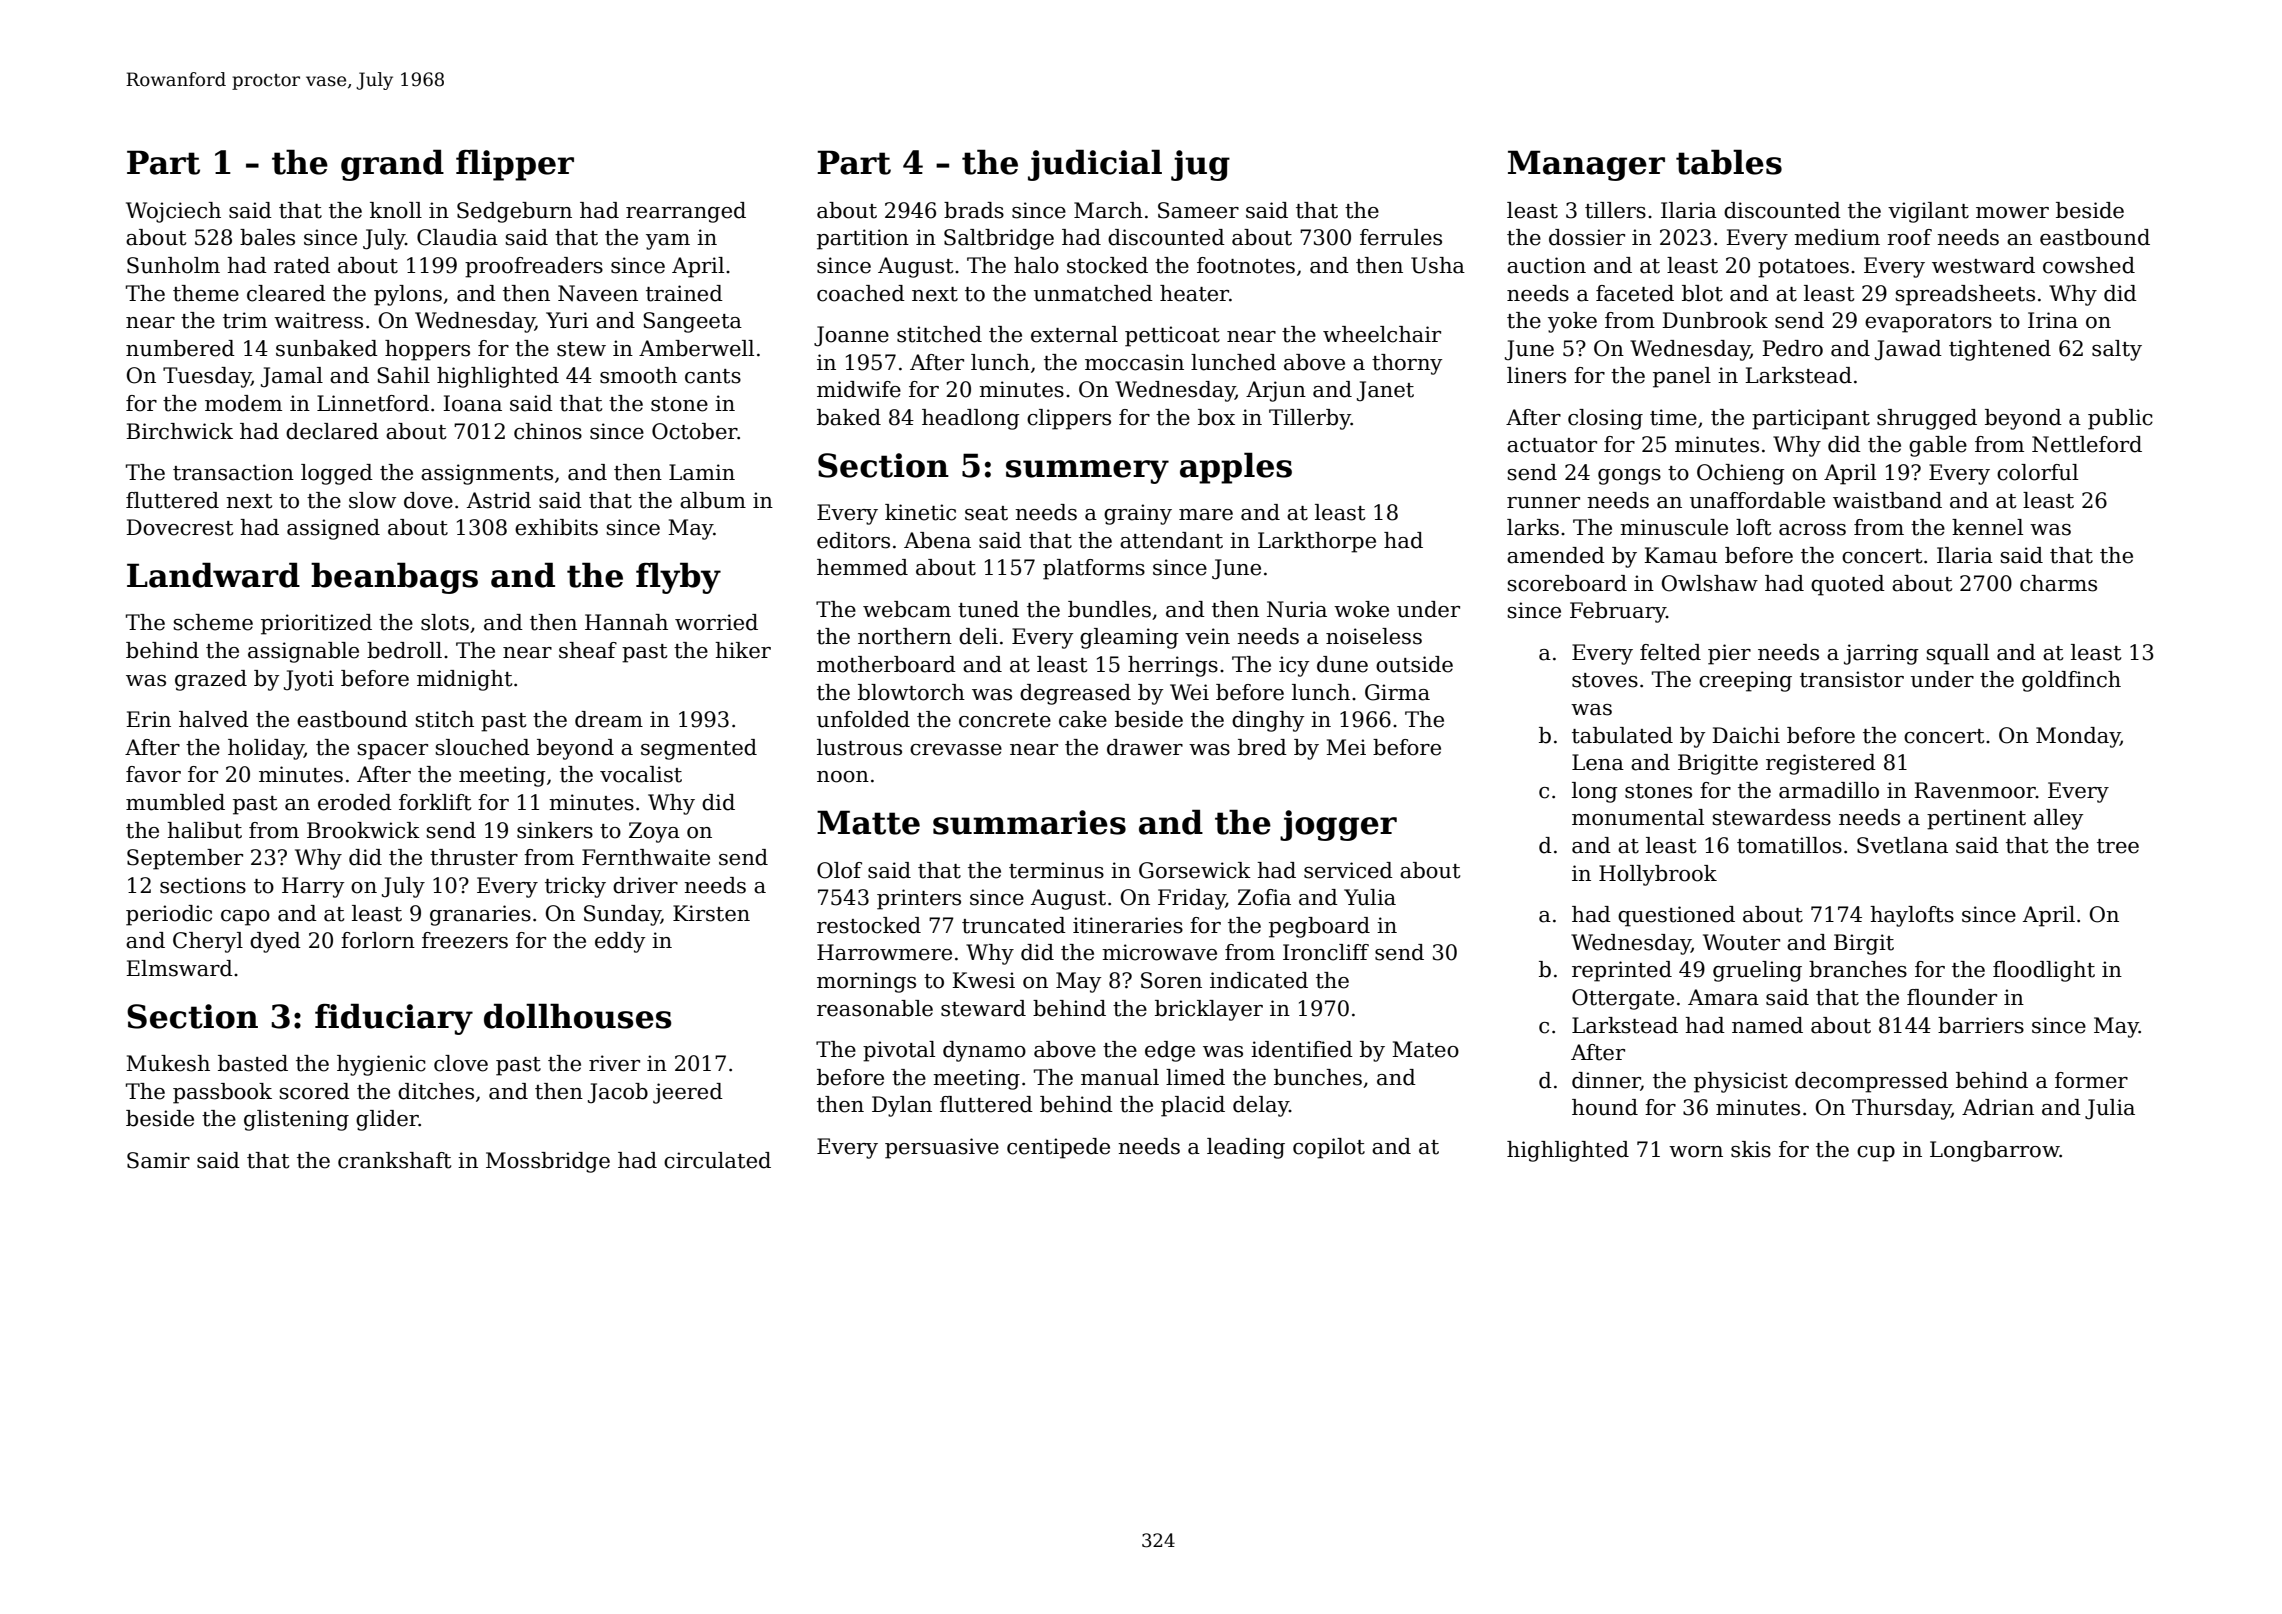 This page has height=1614, width=2282. Describe the element at coordinates (2118, 846) in the page. I see `tree` at that location.
